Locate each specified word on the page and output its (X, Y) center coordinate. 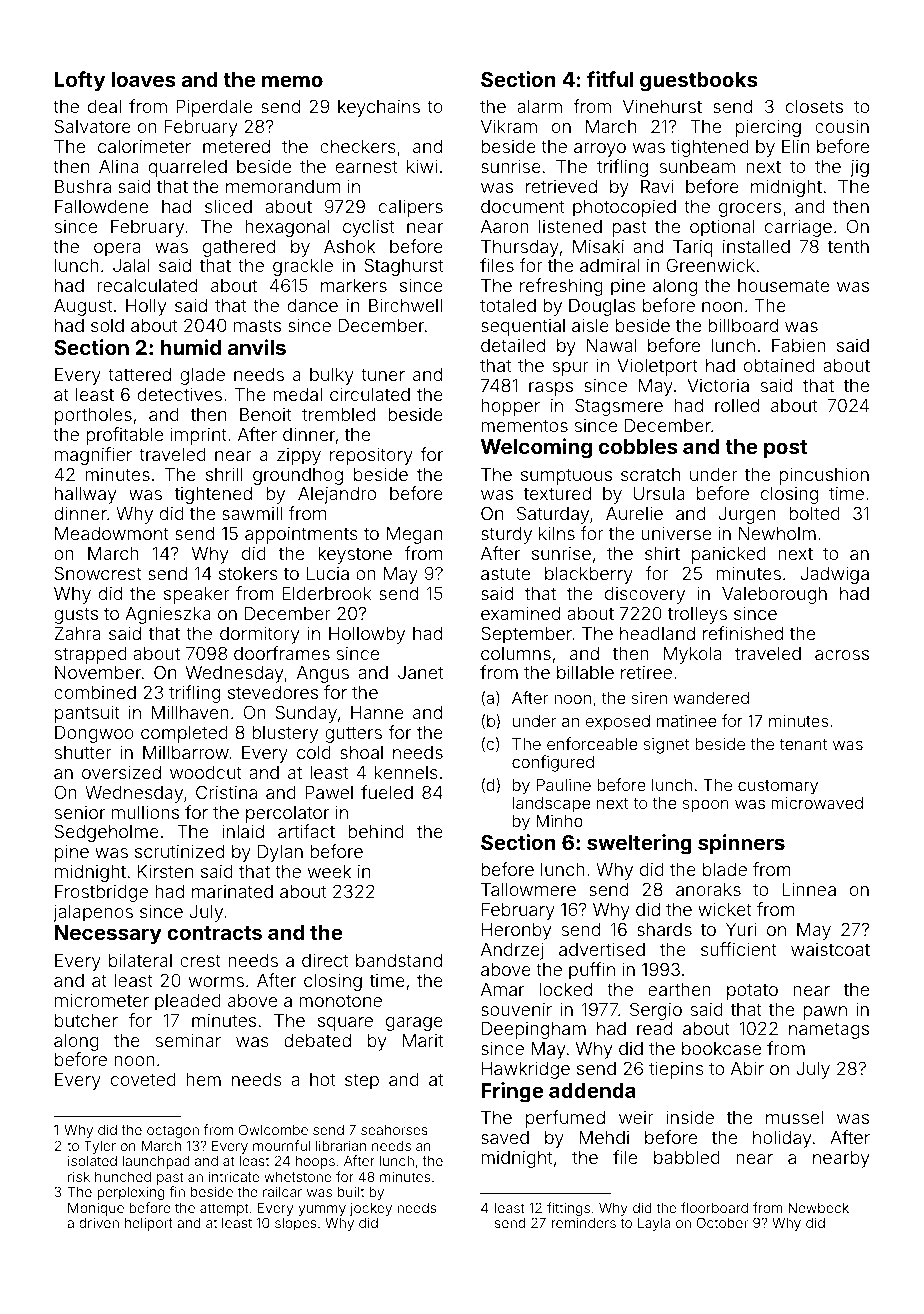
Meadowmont (112, 533)
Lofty (80, 81)
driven (99, 1222)
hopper (510, 407)
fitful (610, 79)
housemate (783, 285)
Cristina (226, 792)
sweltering (639, 844)
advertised (602, 949)
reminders (584, 1222)
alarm (539, 106)
